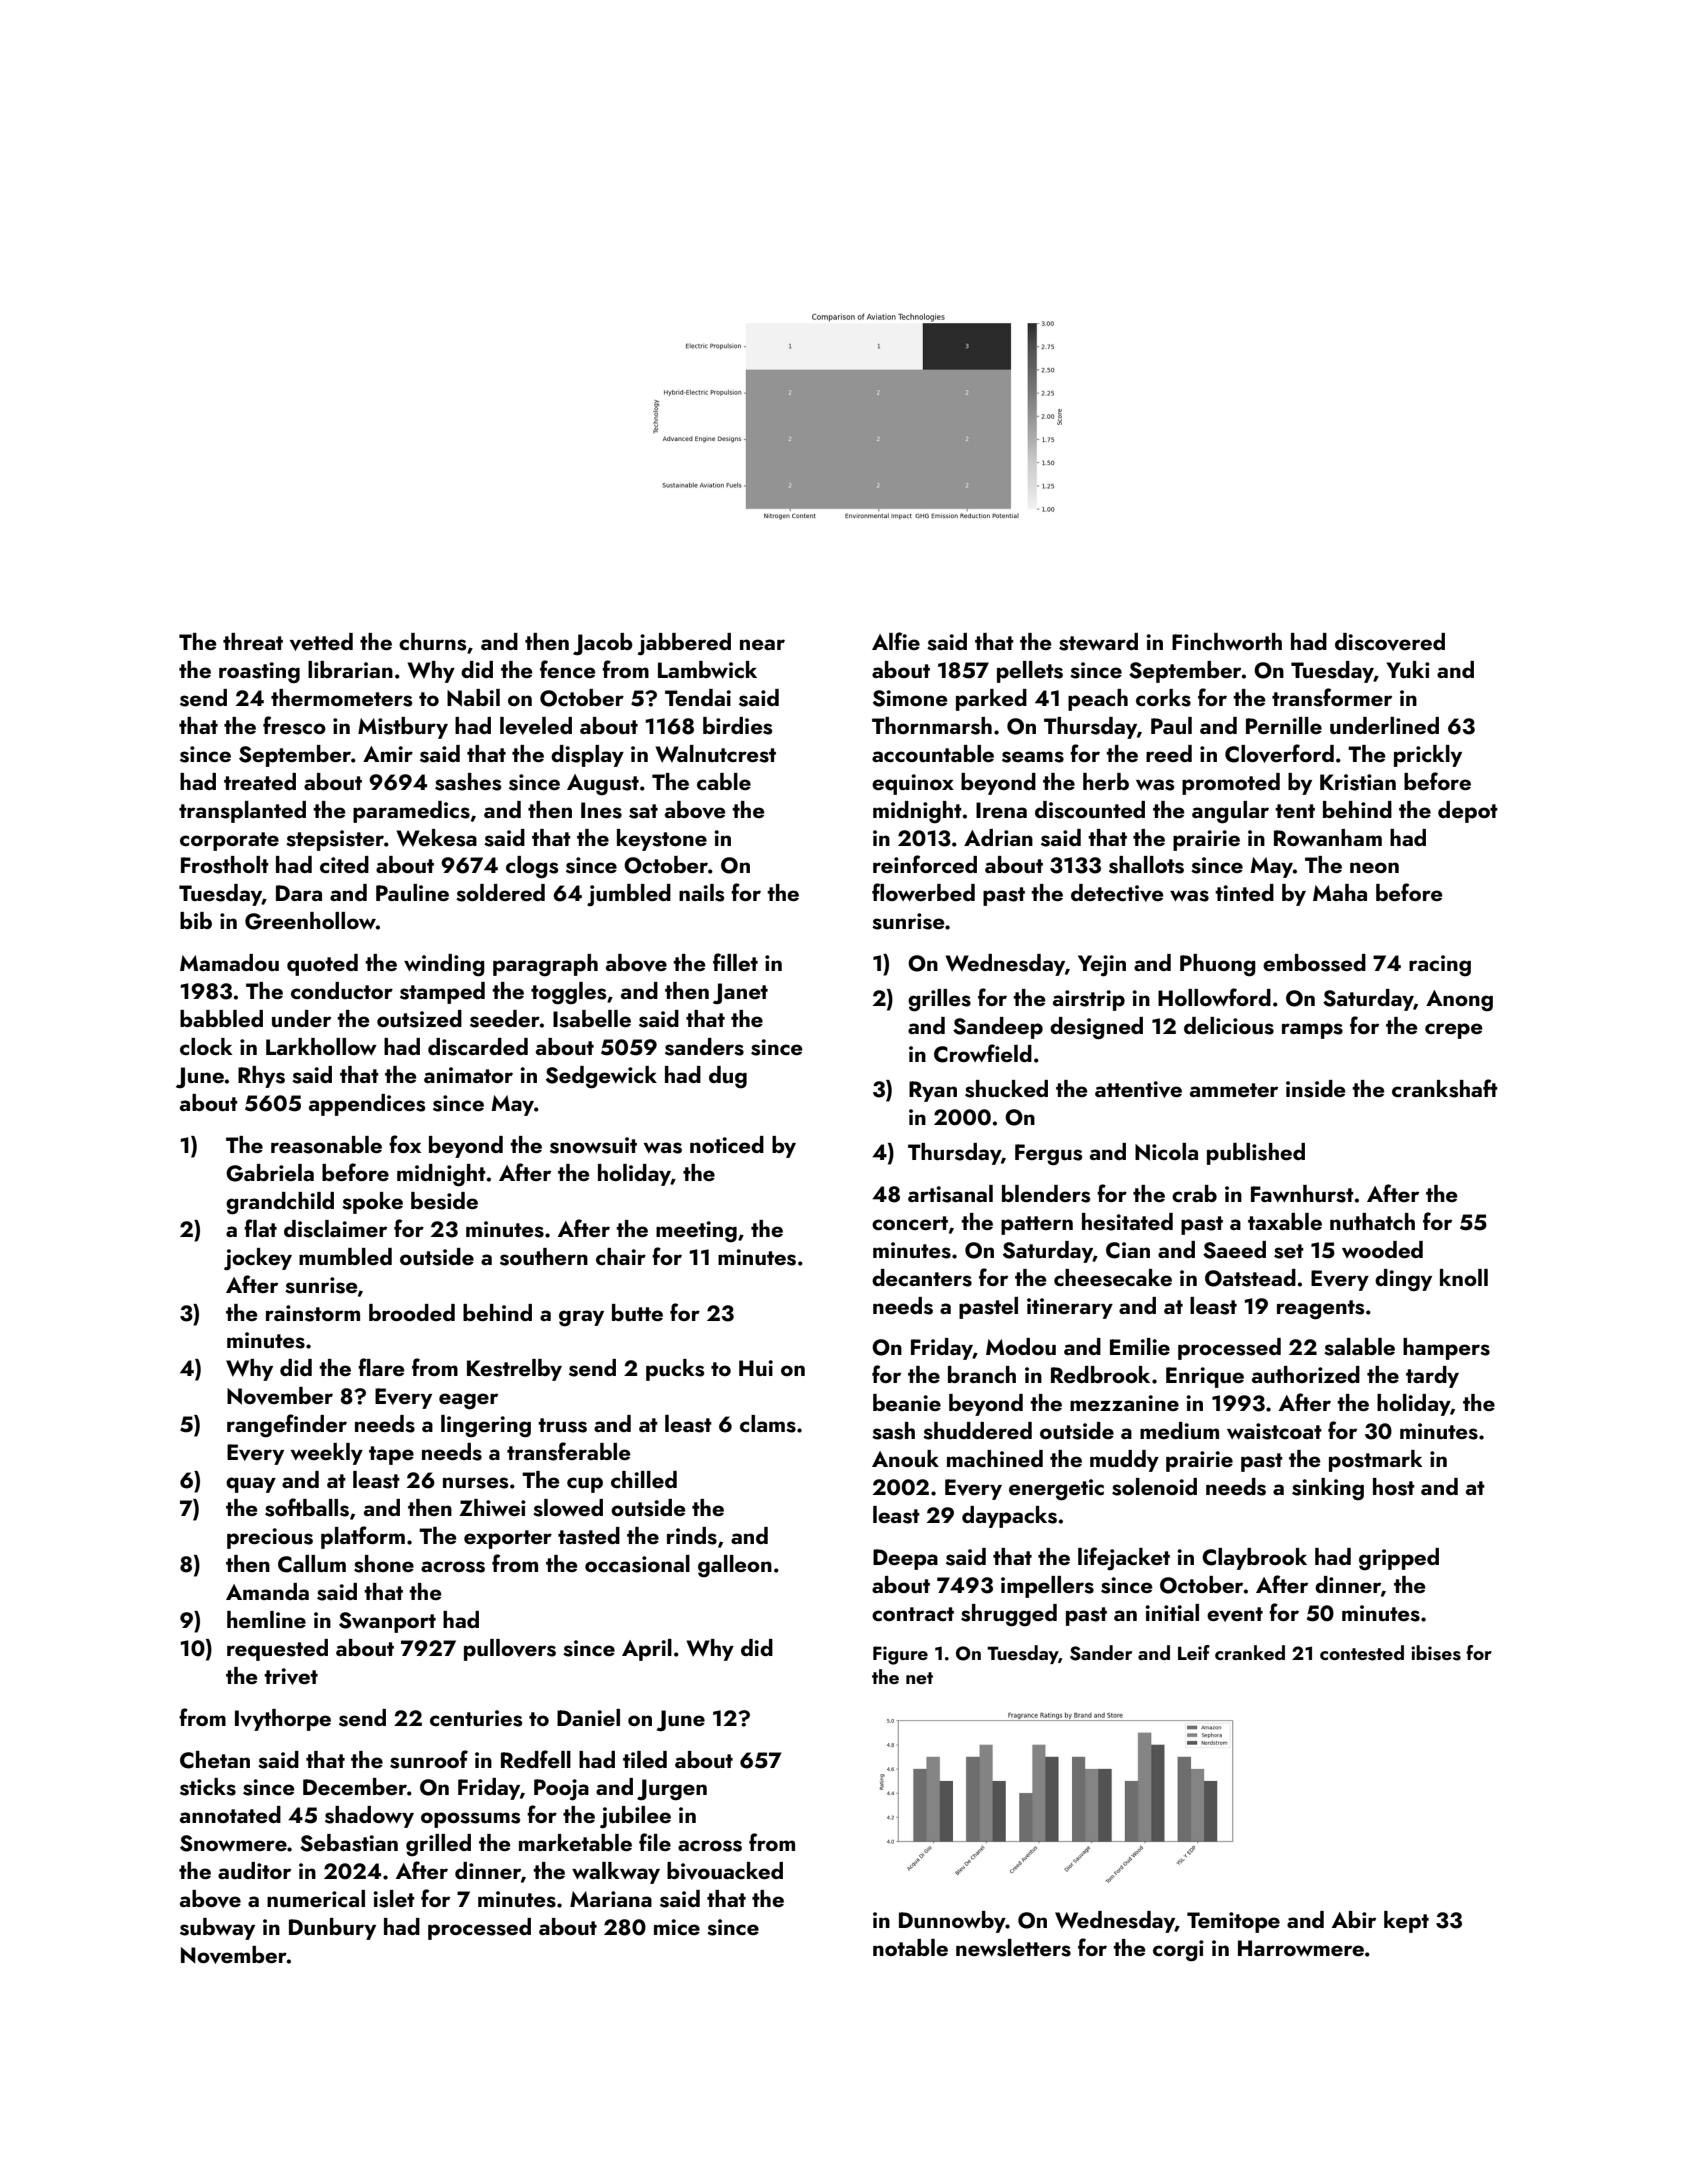 The width and height of the image is (1683, 2178). Describe the element at coordinates (995, 1458) in the image. I see `machined` at that location.
